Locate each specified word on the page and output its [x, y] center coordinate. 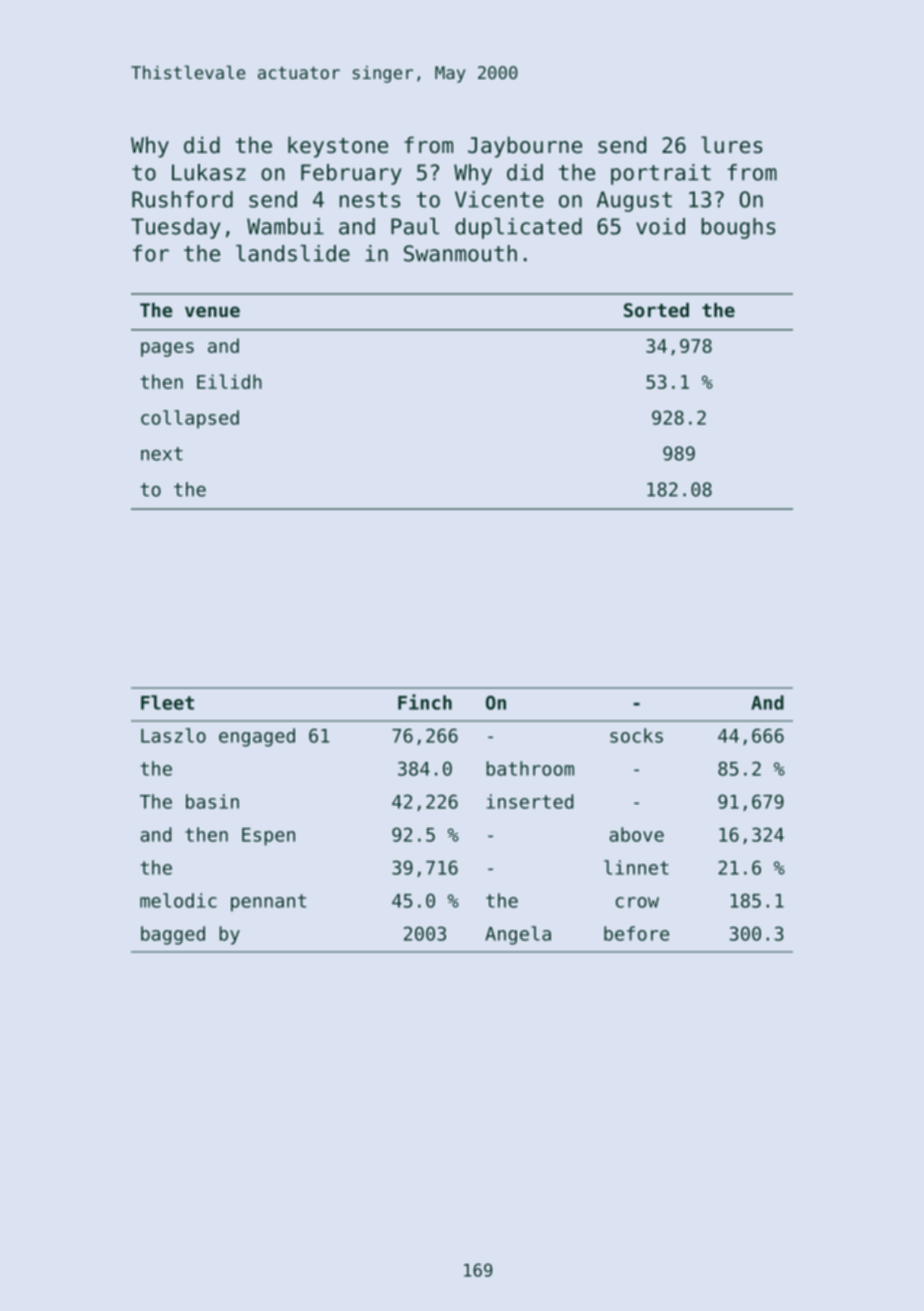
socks [636, 735]
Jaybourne [525, 147]
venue [212, 311]
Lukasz [209, 172]
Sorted [656, 310]
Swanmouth [460, 253]
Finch [425, 702]
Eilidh [229, 381]
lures [732, 145]
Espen [268, 837]
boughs [738, 228]
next [162, 454]
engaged [257, 737]
